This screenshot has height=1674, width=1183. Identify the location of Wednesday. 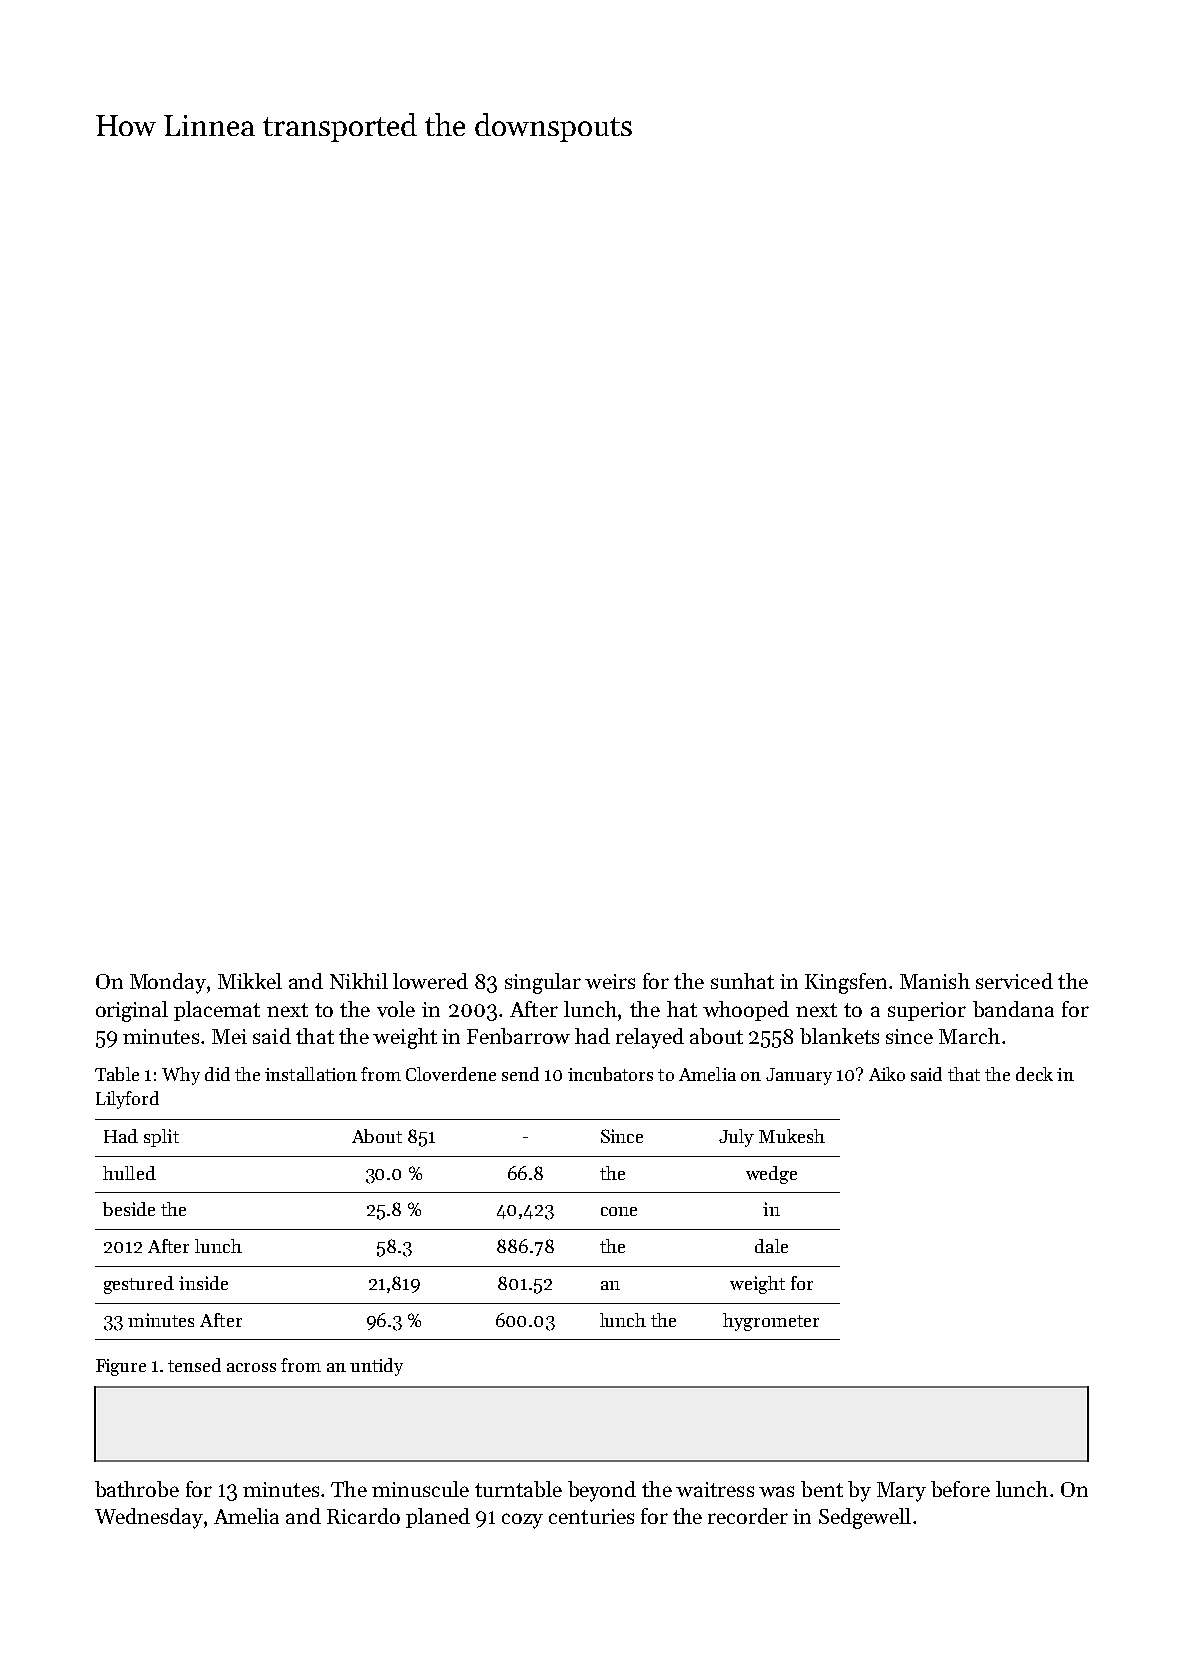
(150, 1518).
